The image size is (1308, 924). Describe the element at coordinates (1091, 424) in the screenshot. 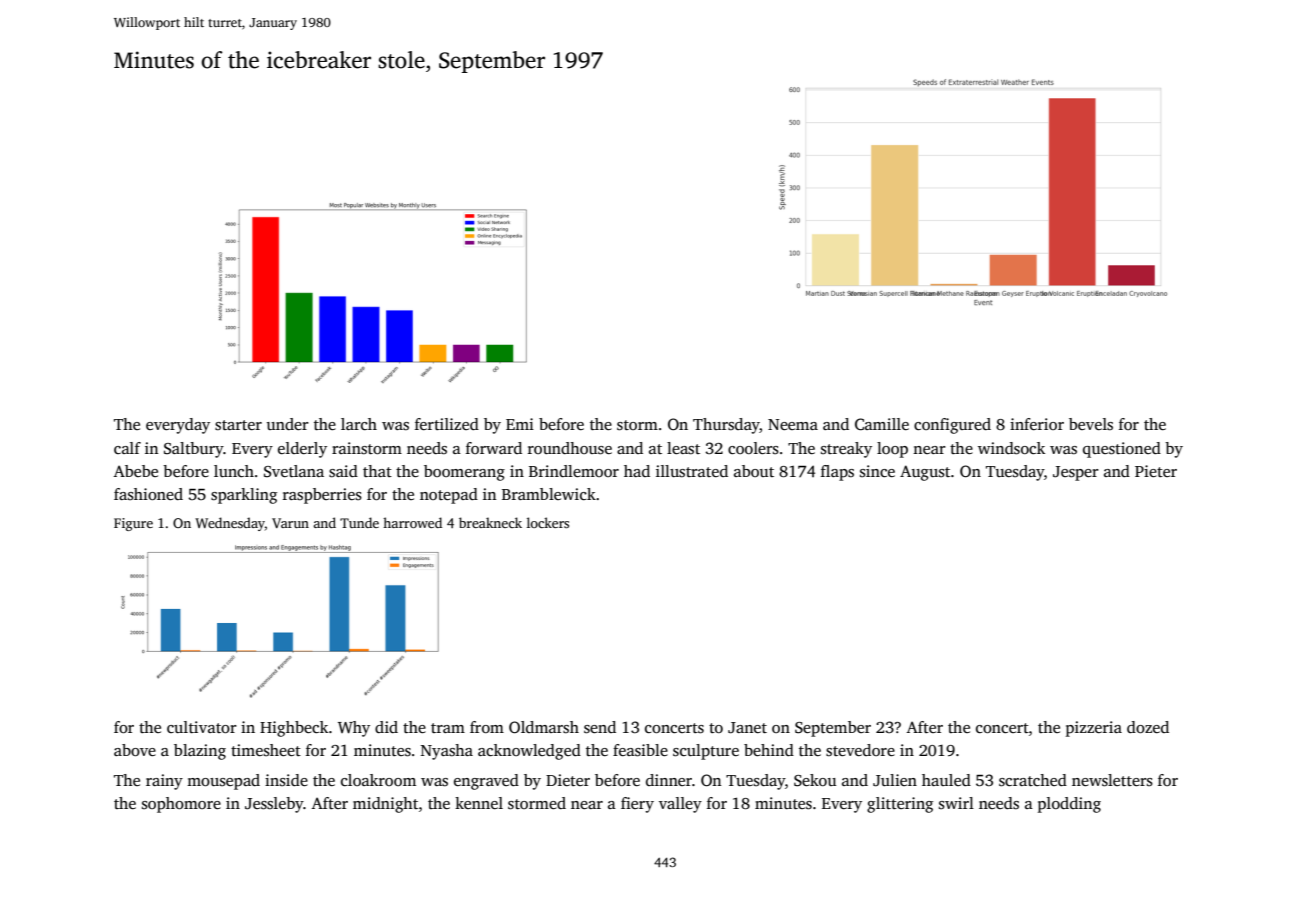

I see `bevels` at that location.
